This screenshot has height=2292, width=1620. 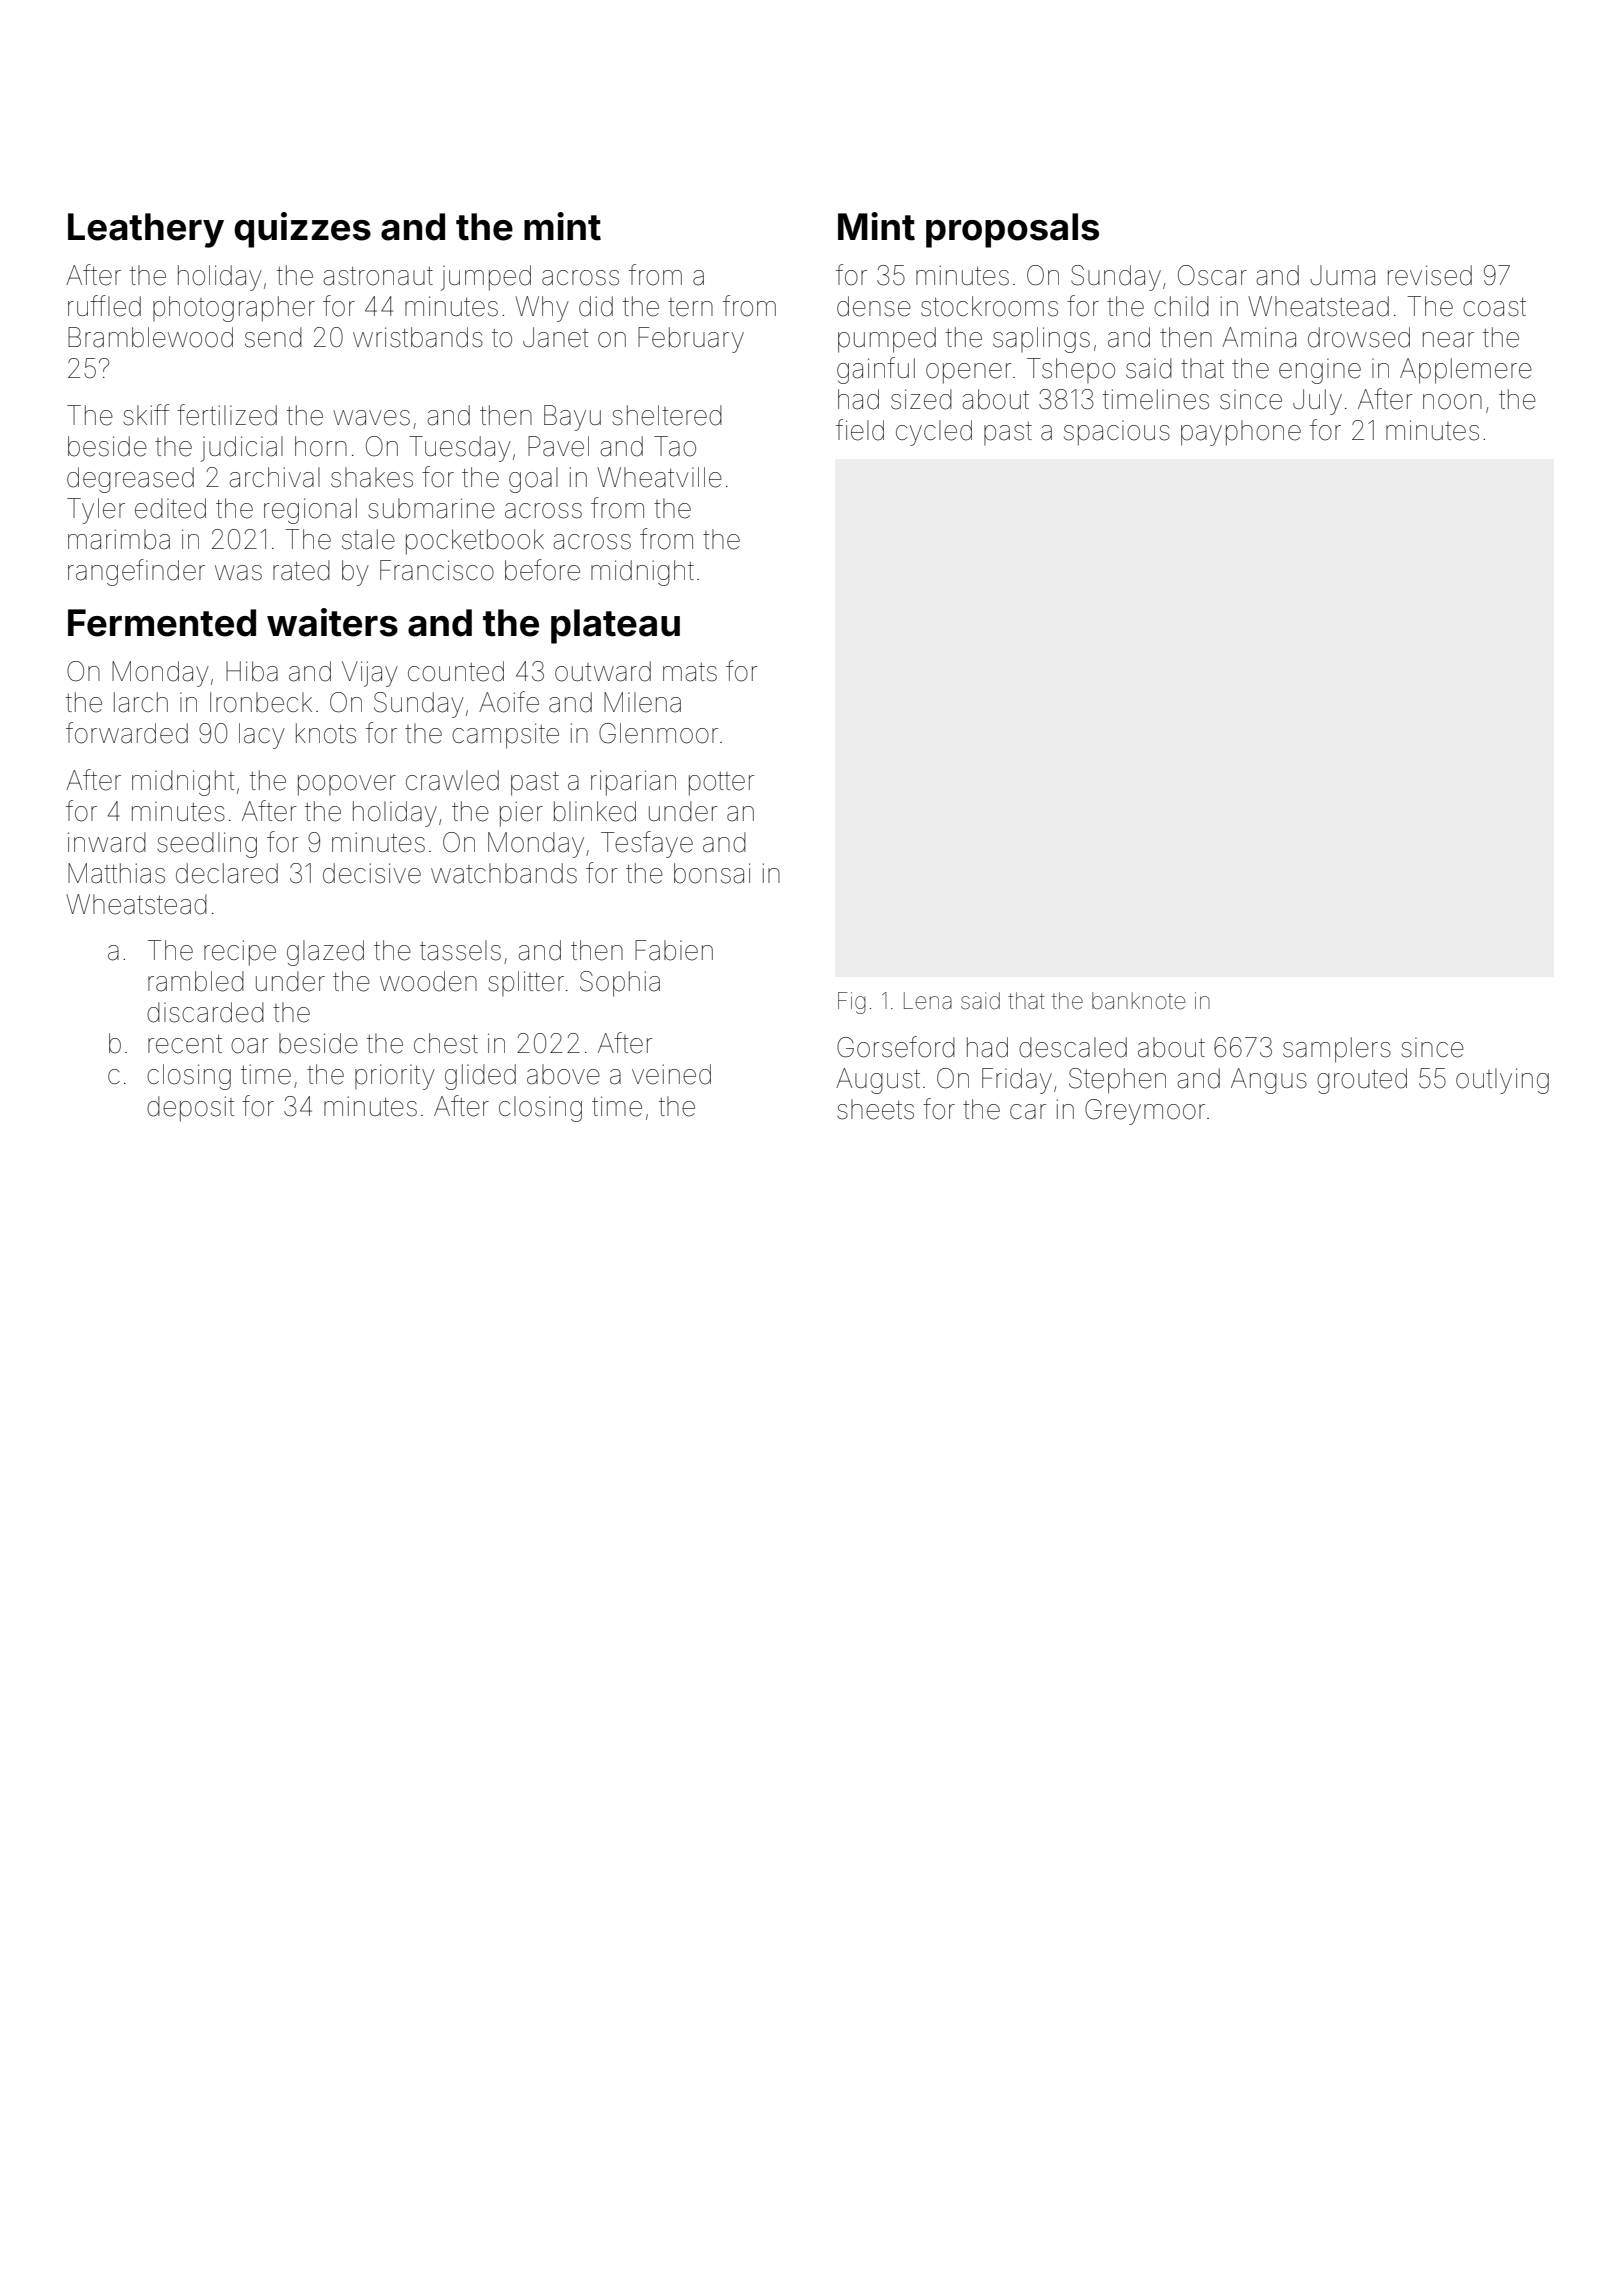 I want to click on deposit, so click(x=190, y=1109).
